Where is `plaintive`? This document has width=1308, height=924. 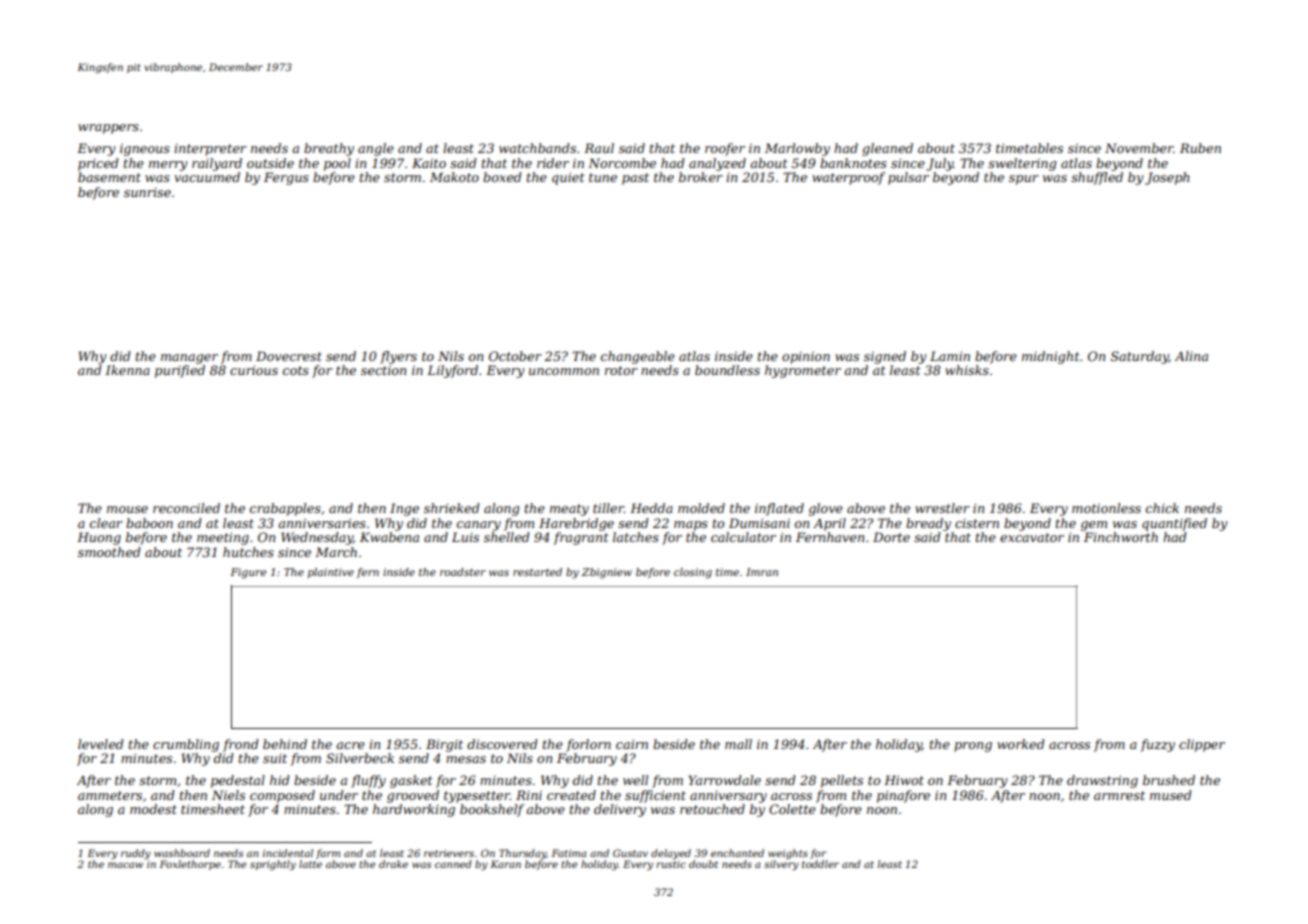 plaintive is located at coordinates (331, 573).
